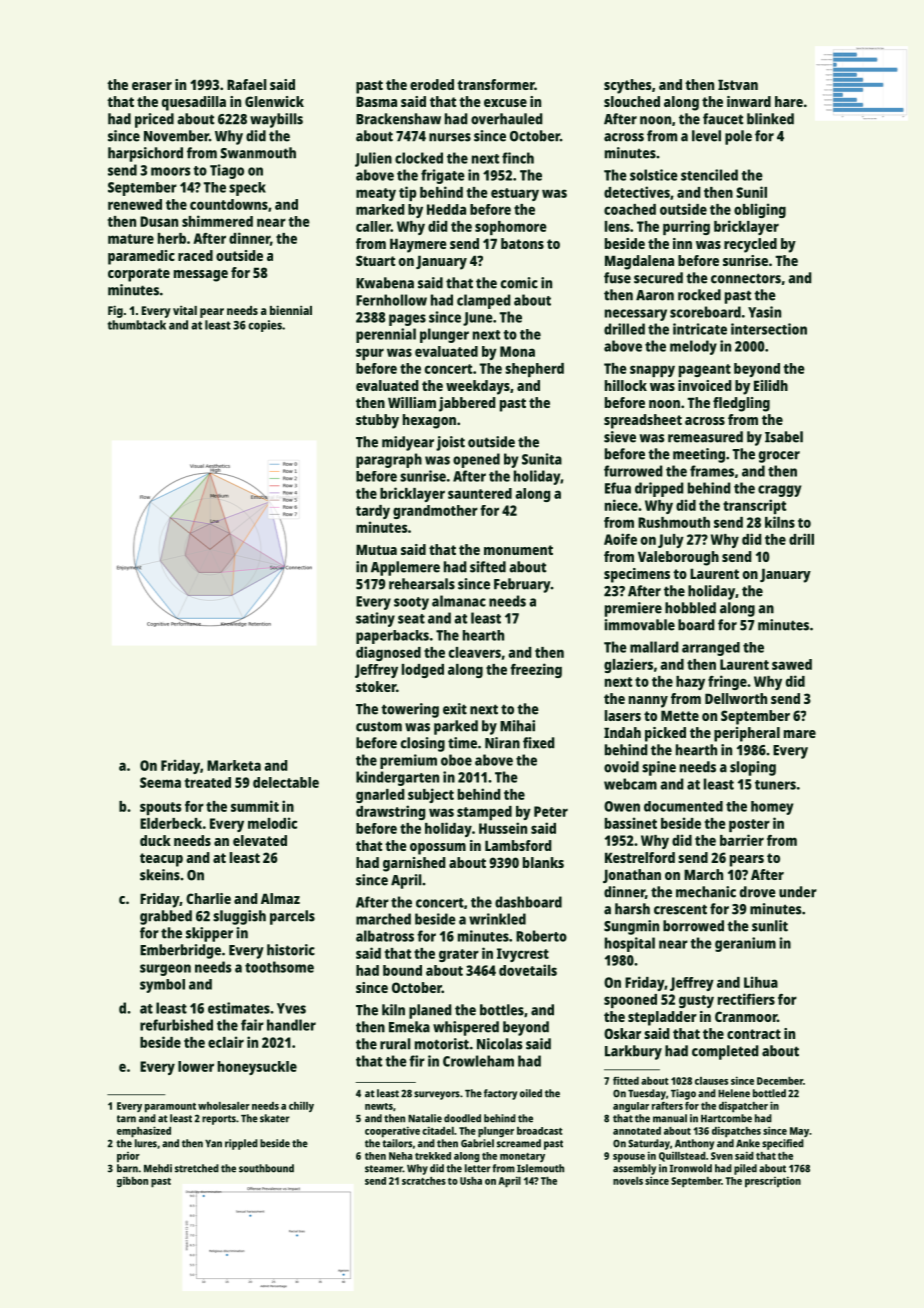 The image size is (924, 1308). I want to click on garnished, so click(414, 864).
